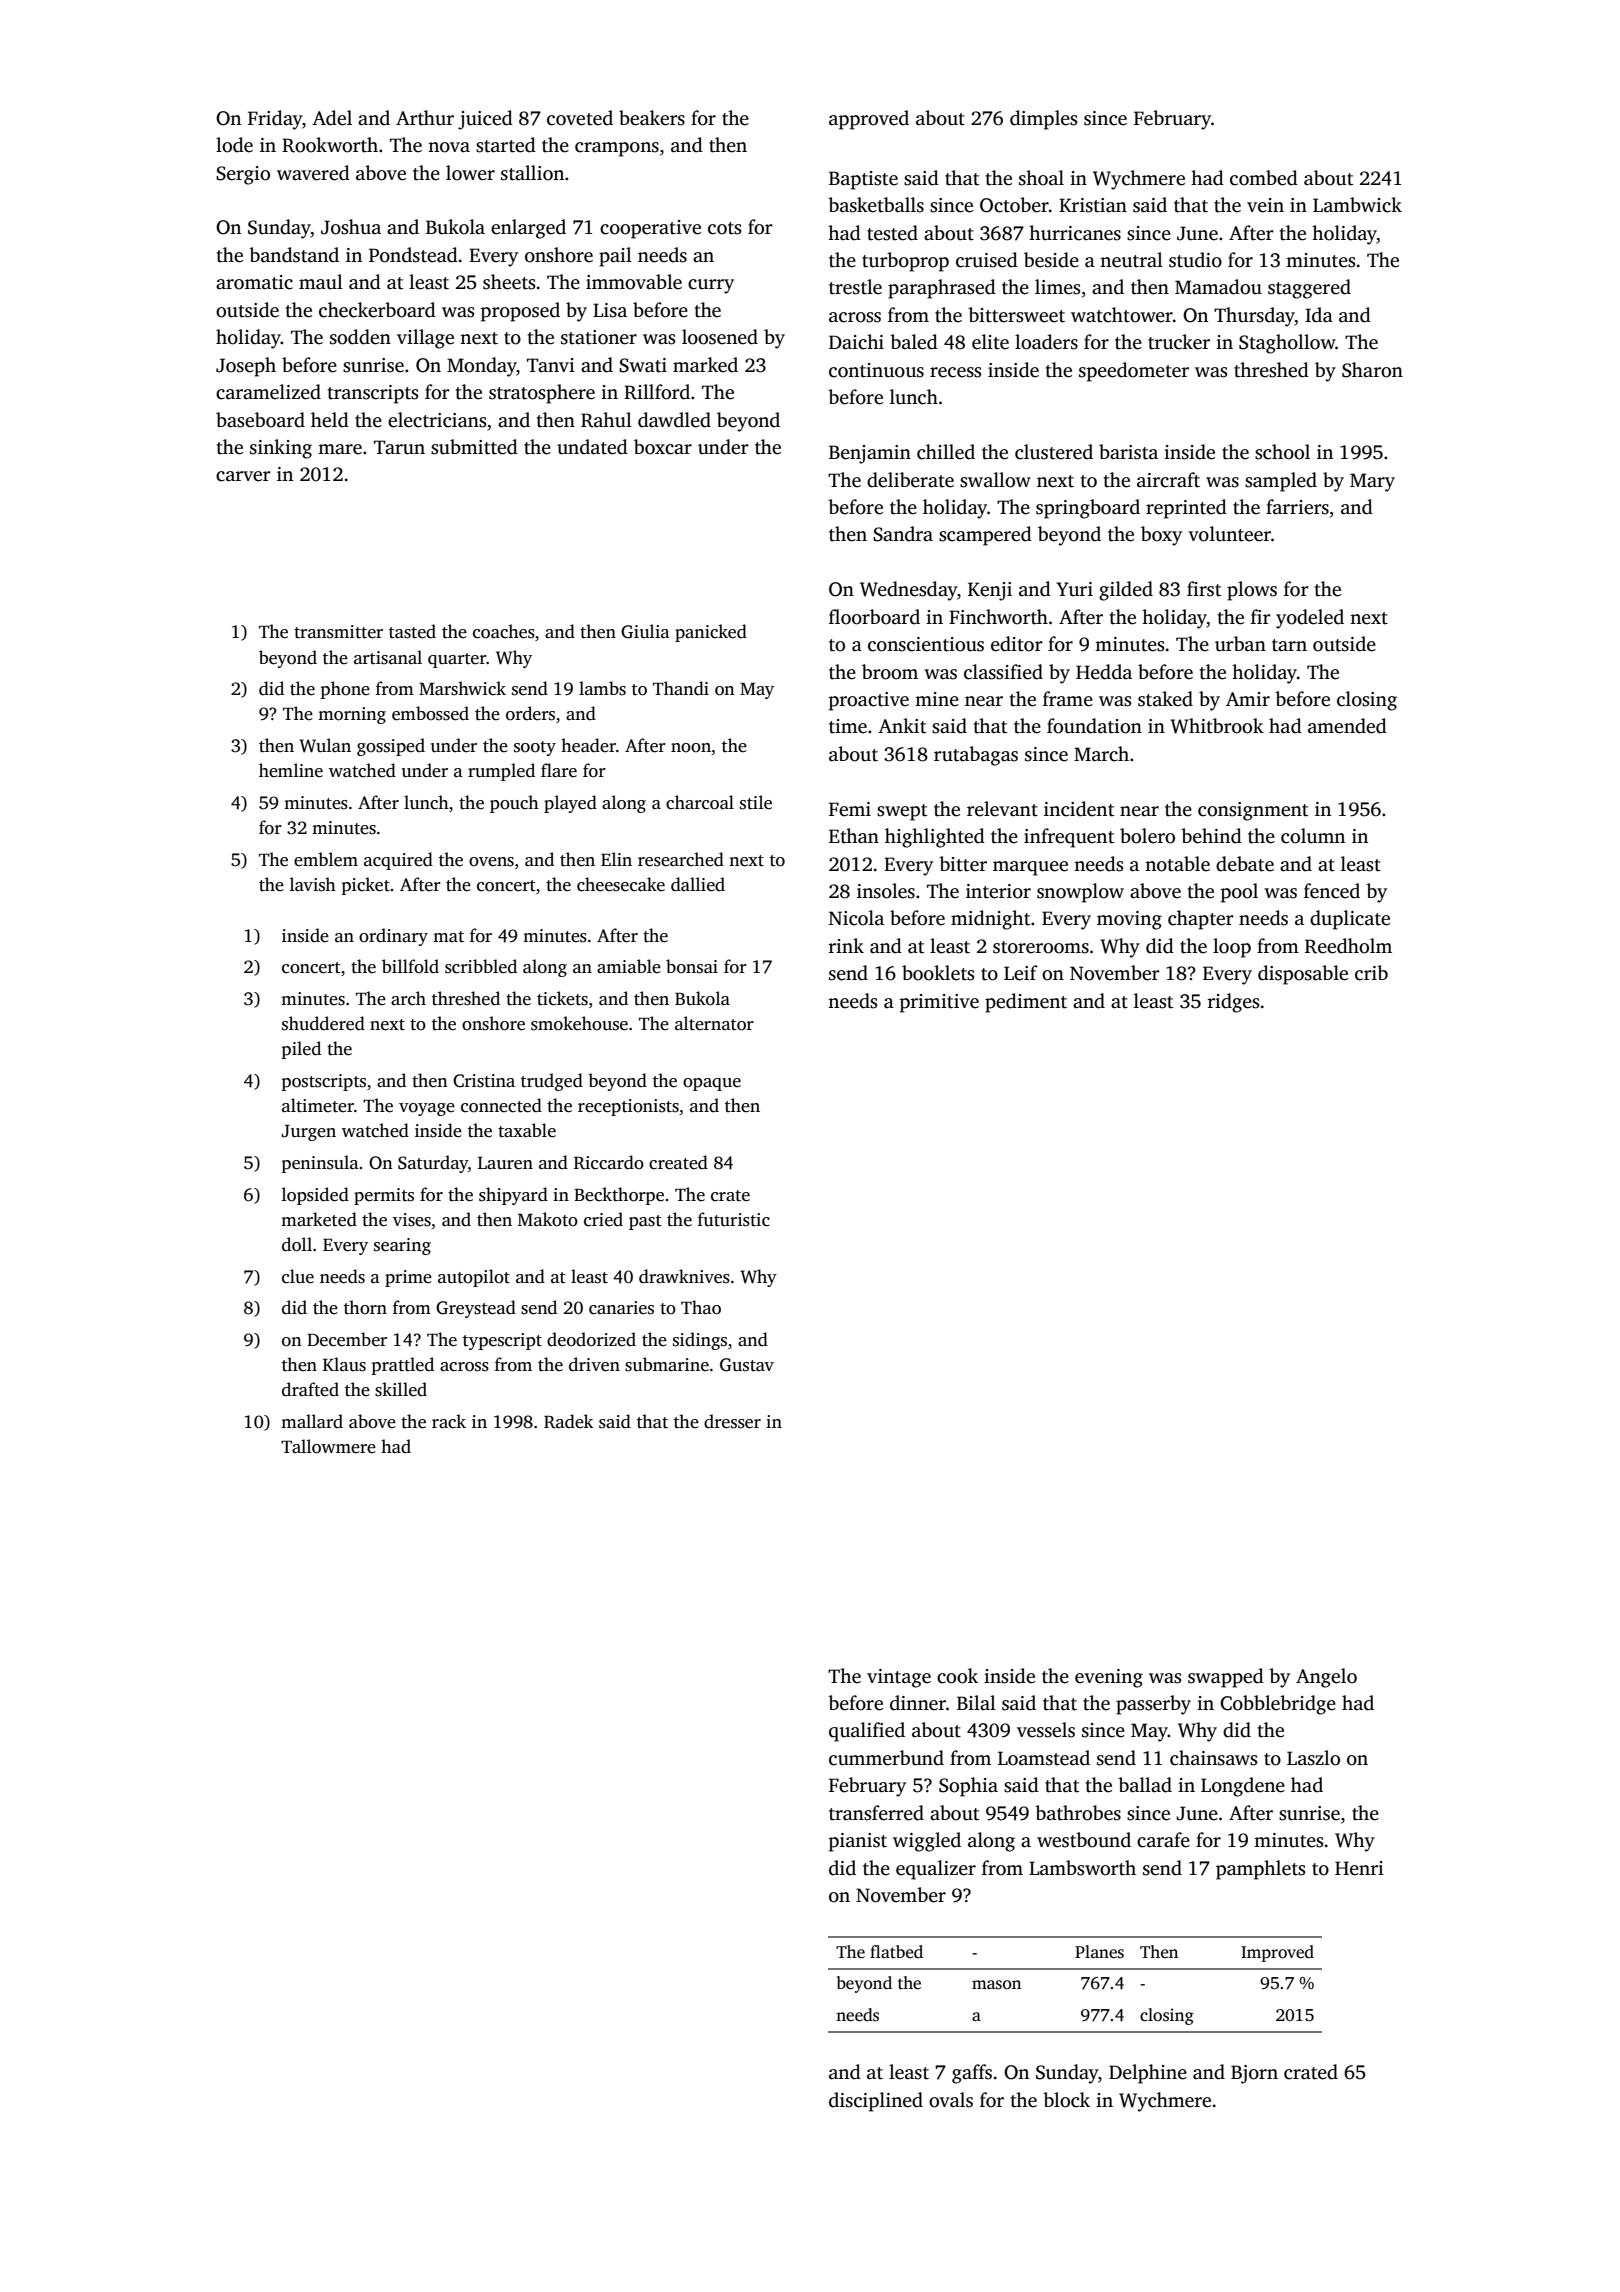 Image resolution: width=1620 pixels, height=2292 pixels. What do you see at coordinates (504, 631) in the document?
I see `coaches` at bounding box center [504, 631].
